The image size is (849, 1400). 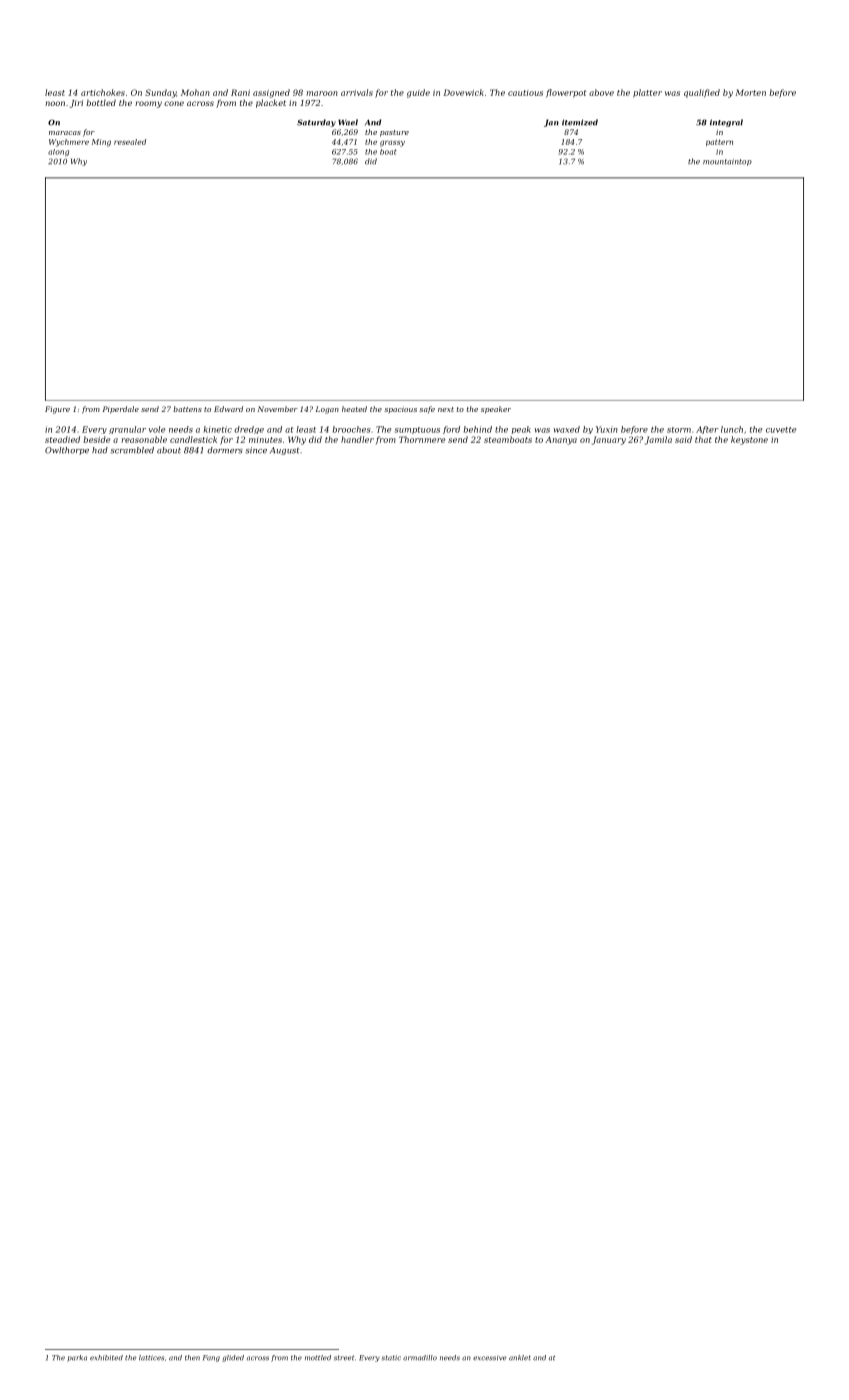 I want to click on armadillo, so click(x=420, y=1358).
